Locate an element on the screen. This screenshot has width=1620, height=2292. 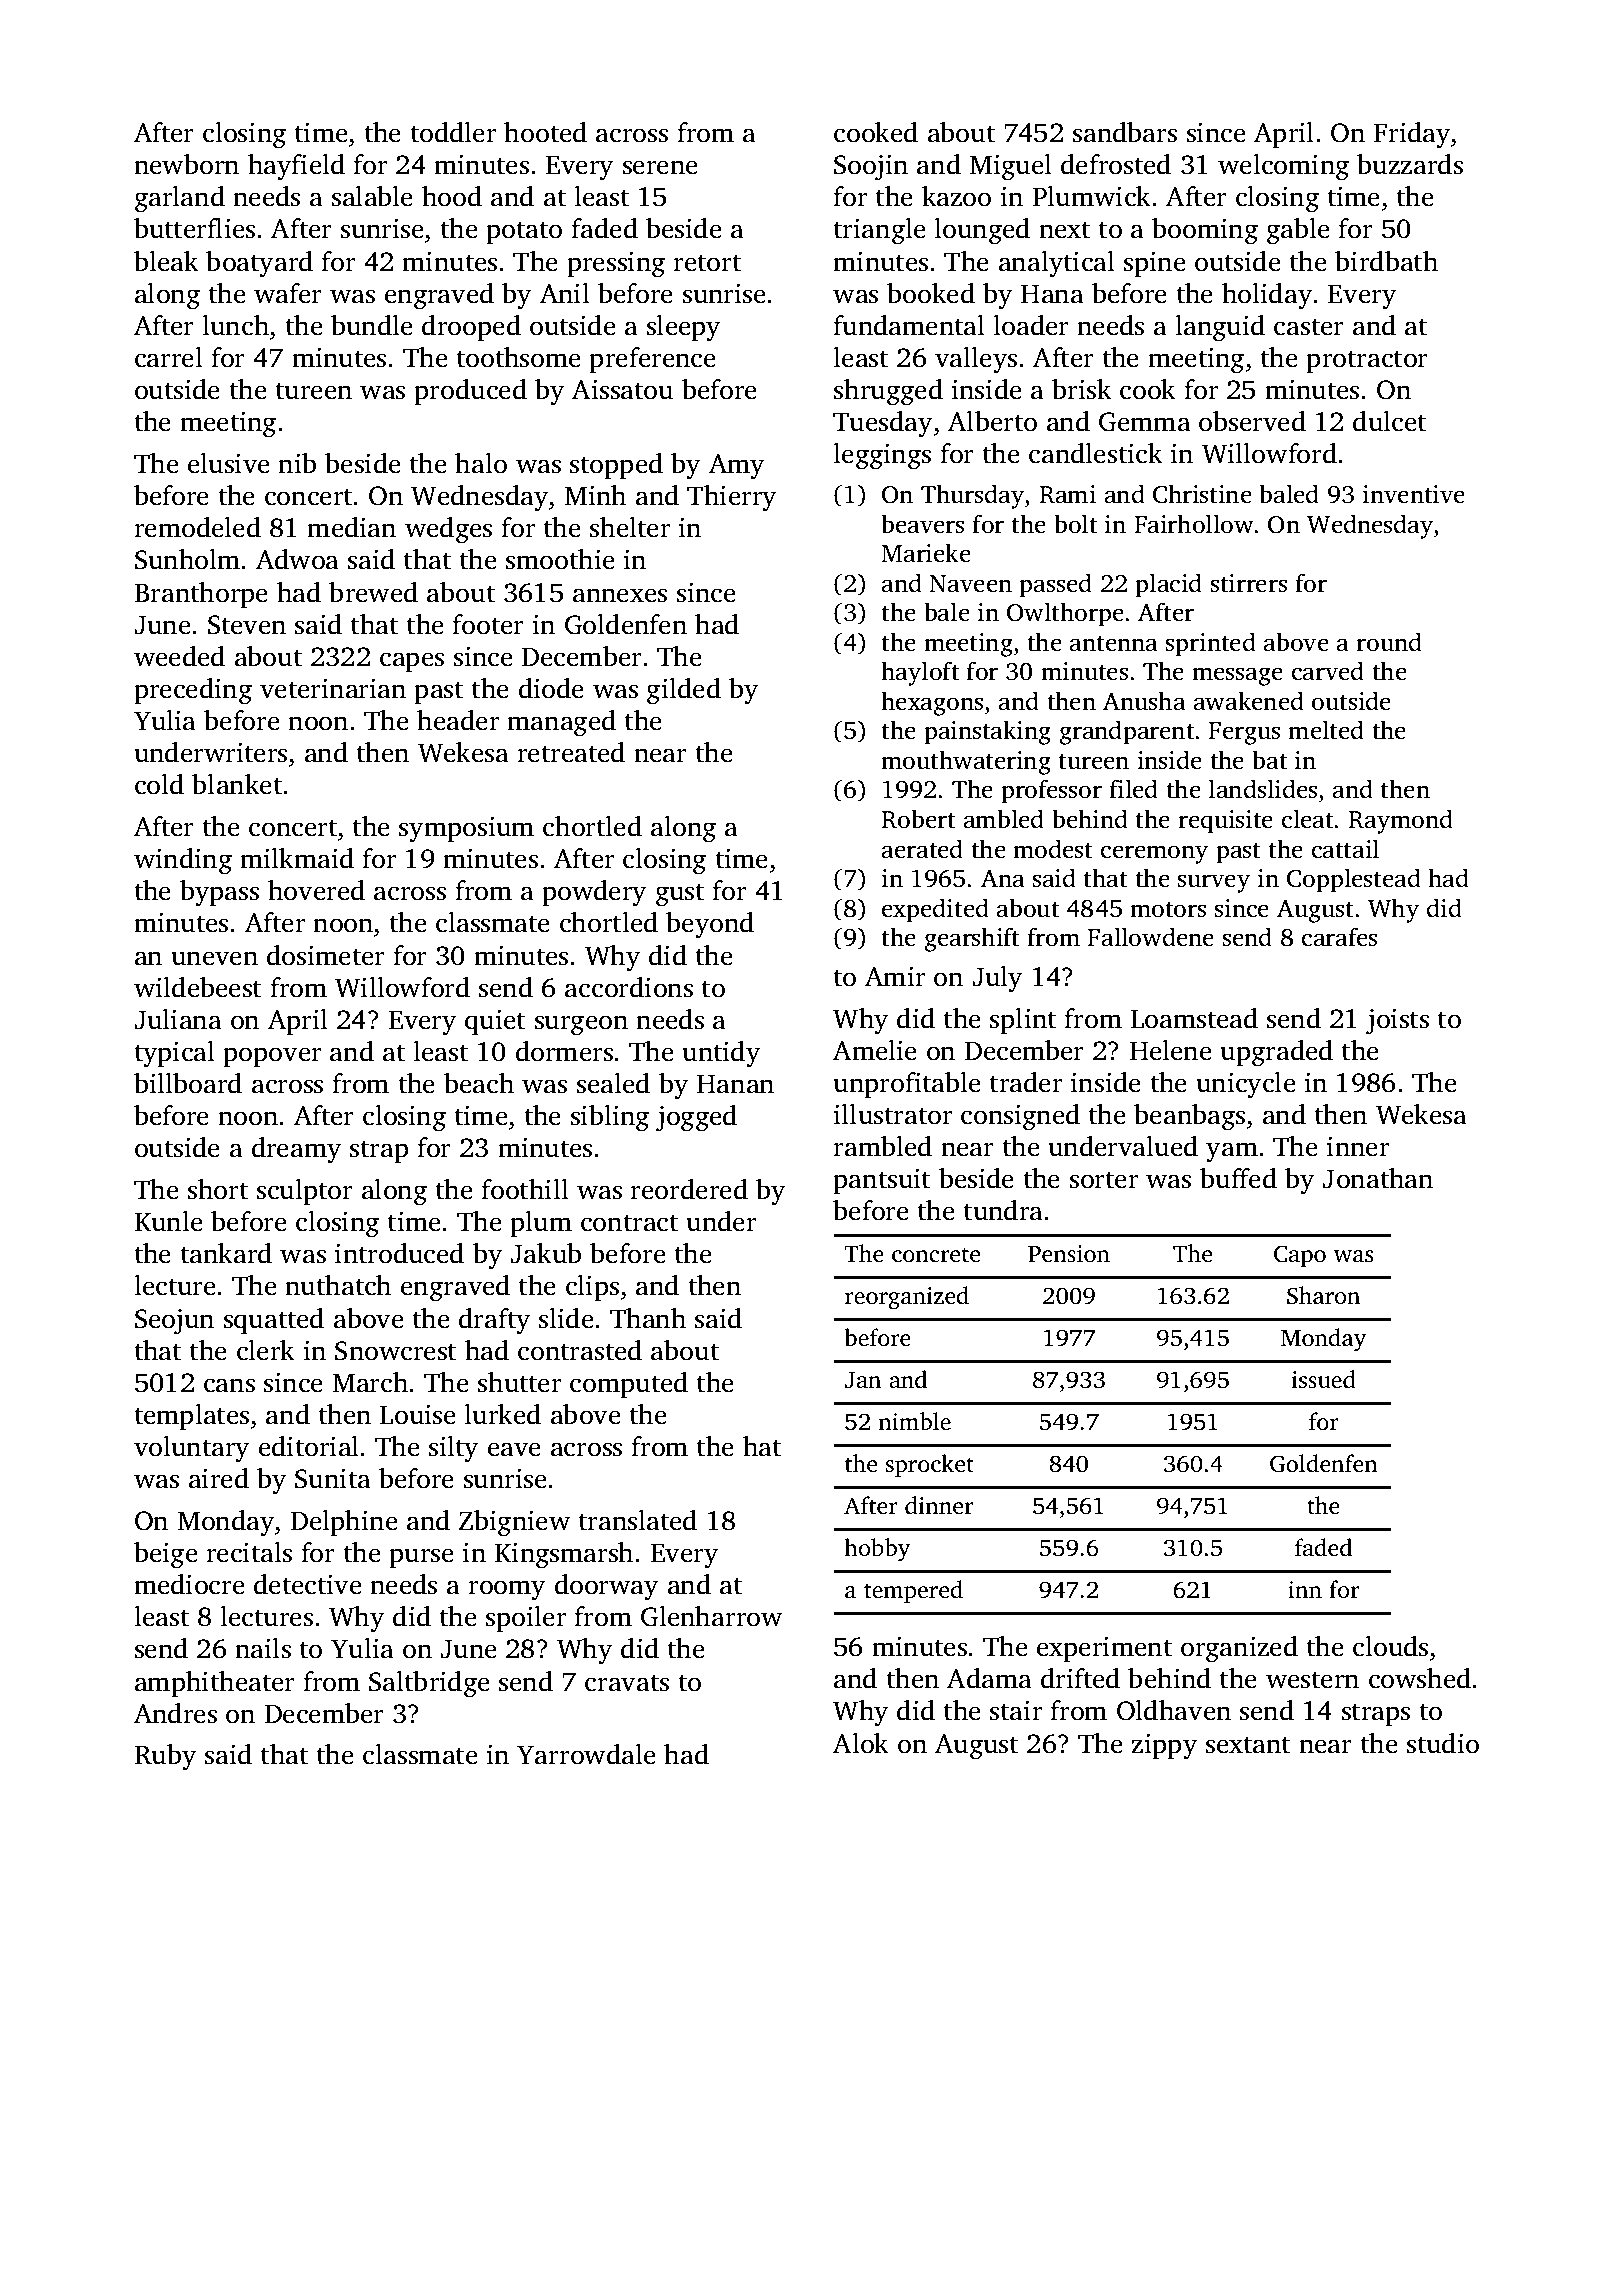
carved is located at coordinates (1328, 671).
